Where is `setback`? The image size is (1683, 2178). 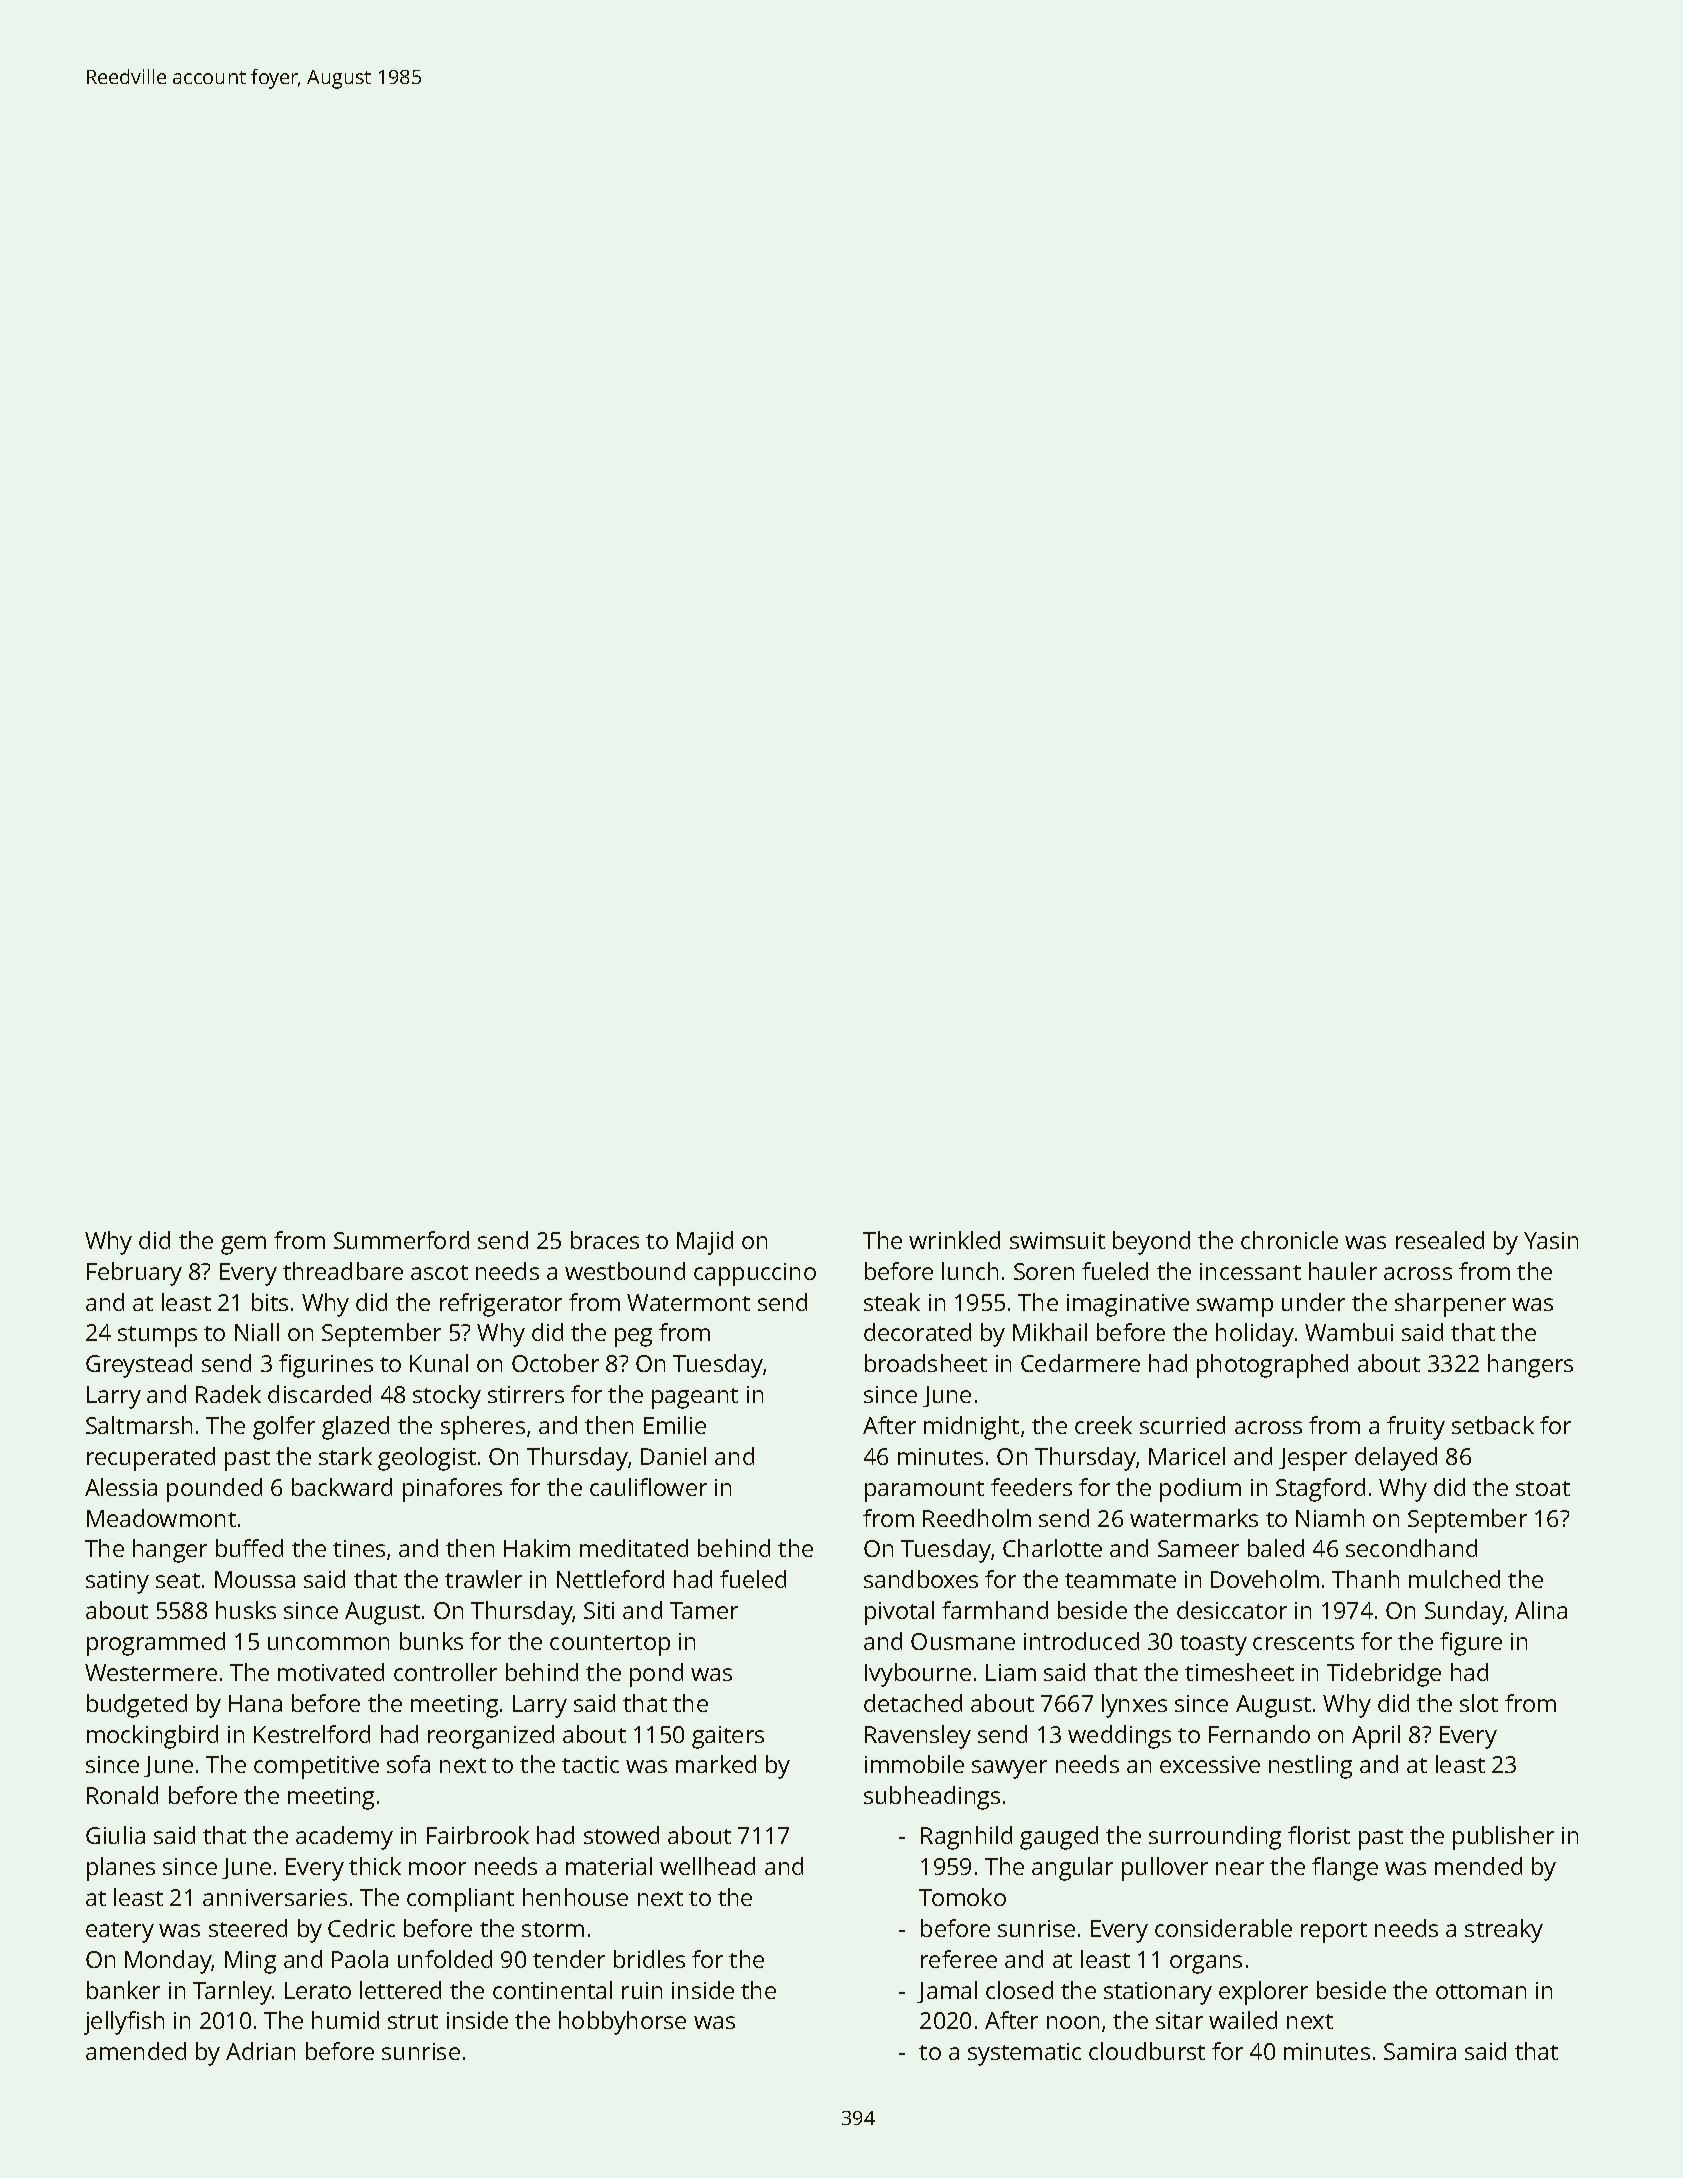
setback is located at coordinates (1493, 1425).
